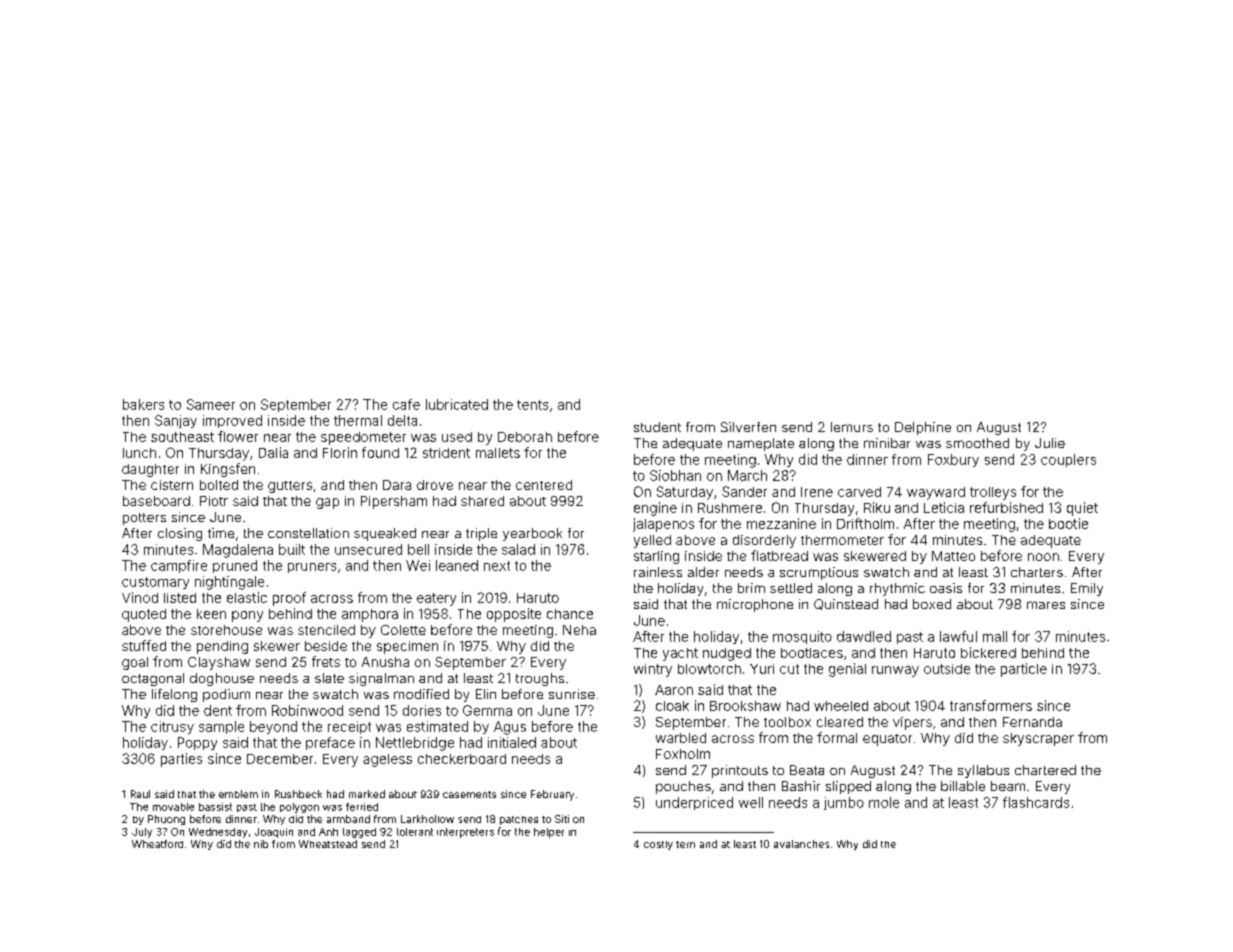 This image has width=1233, height=952. Describe the element at coordinates (748, 427) in the image. I see `Silverfen` at that location.
